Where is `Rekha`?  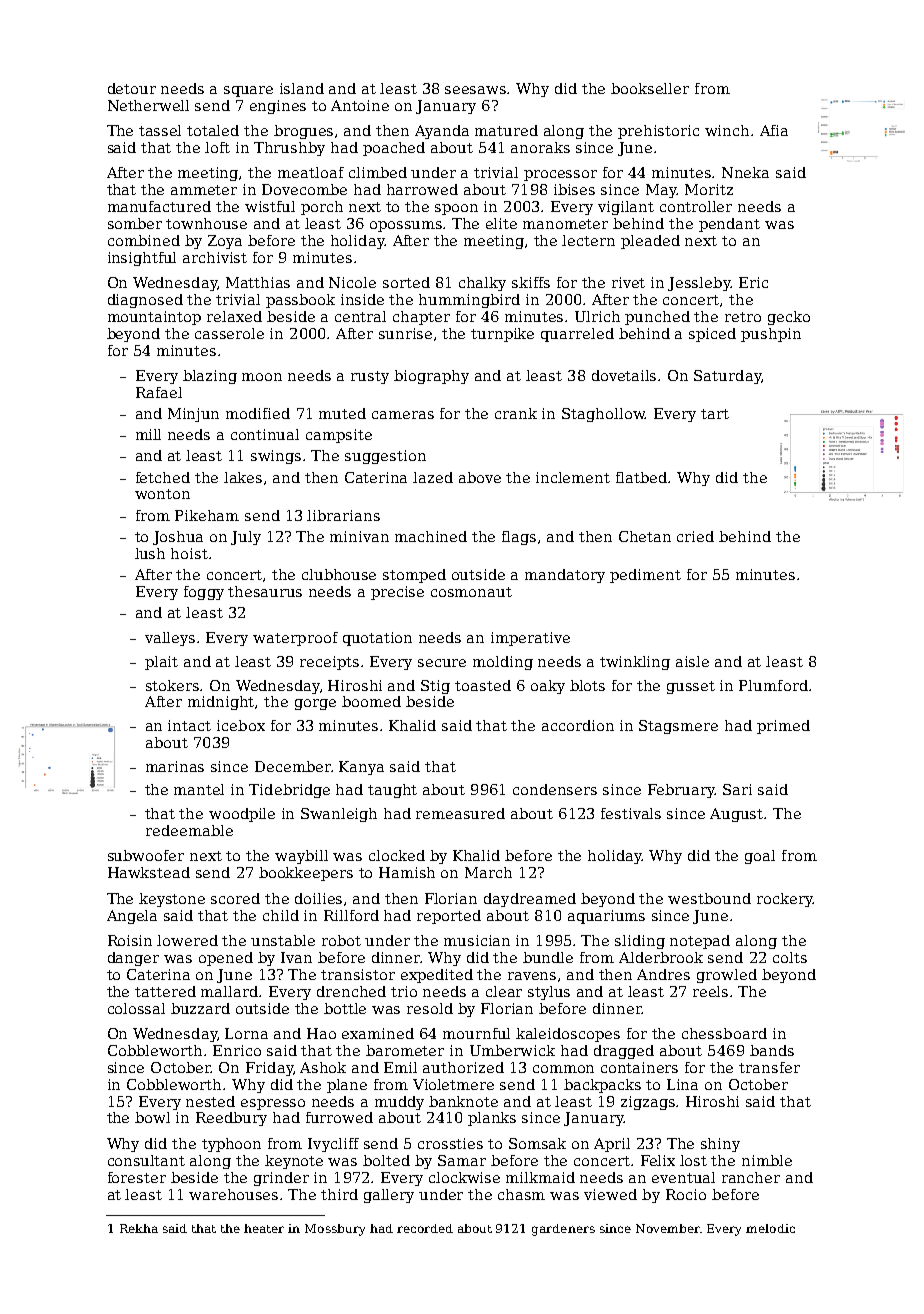
Rekha is located at coordinates (139, 1228).
